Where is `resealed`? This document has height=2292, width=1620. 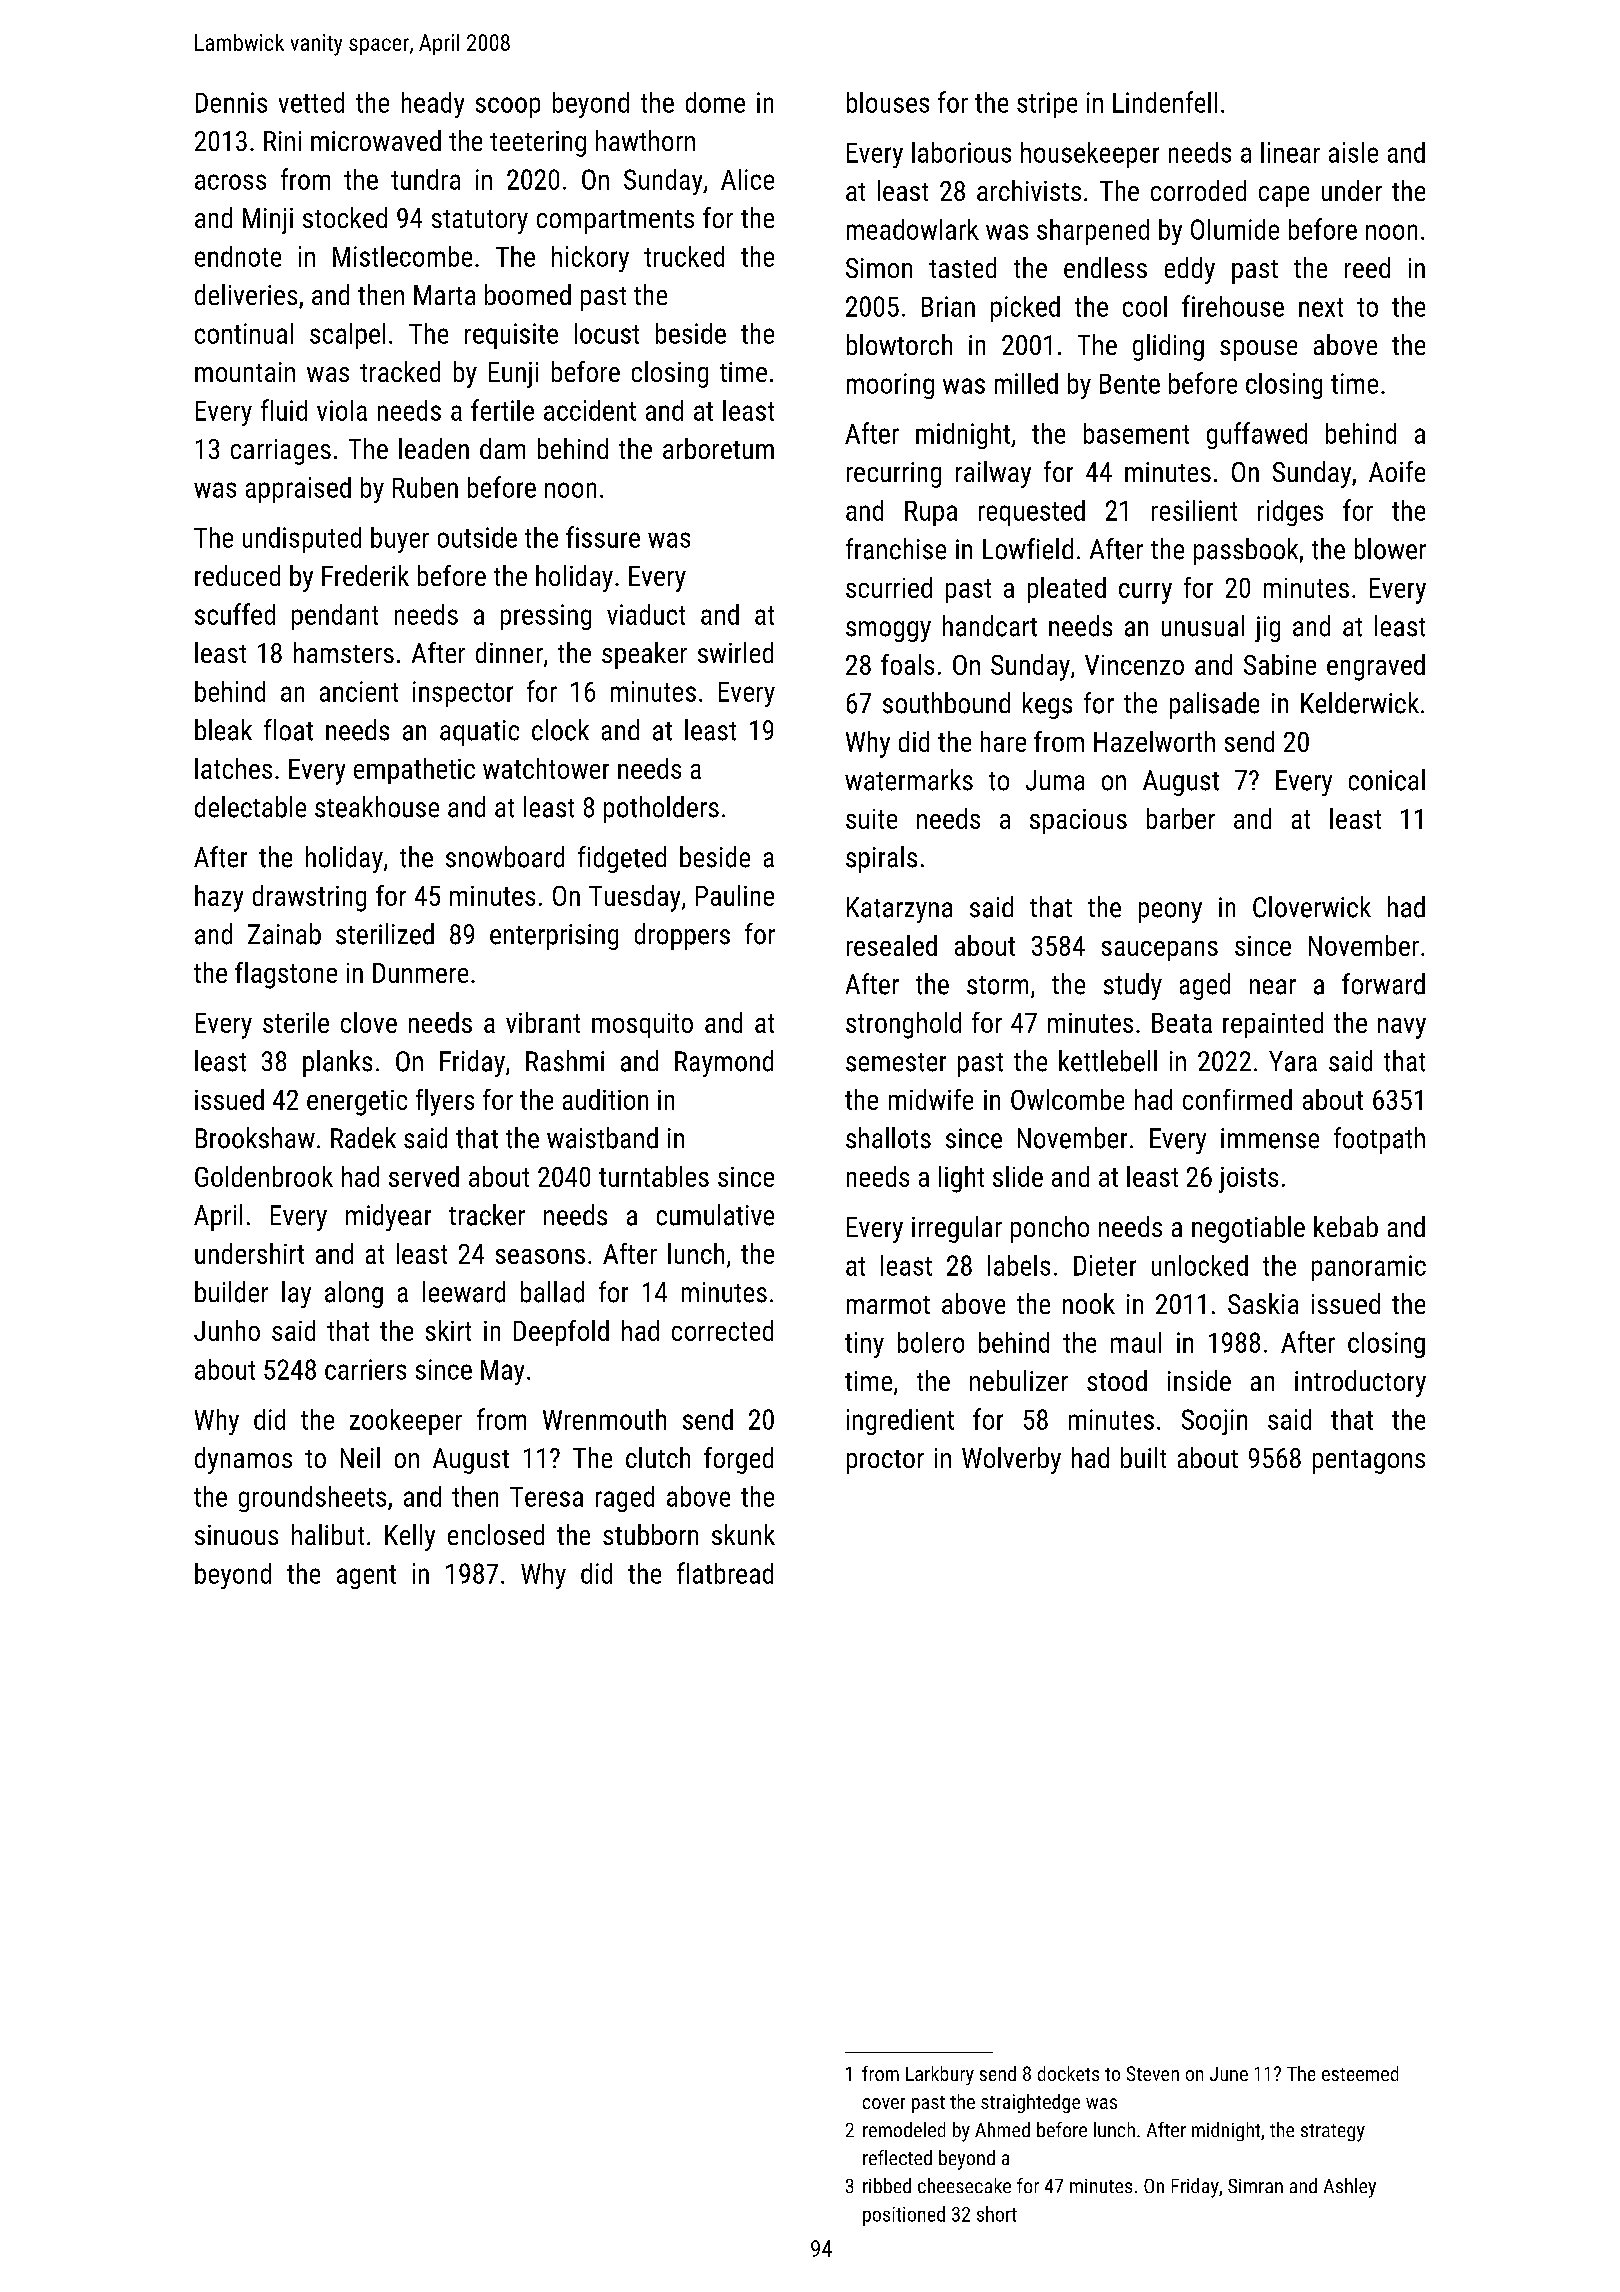 resealed is located at coordinates (892, 945).
